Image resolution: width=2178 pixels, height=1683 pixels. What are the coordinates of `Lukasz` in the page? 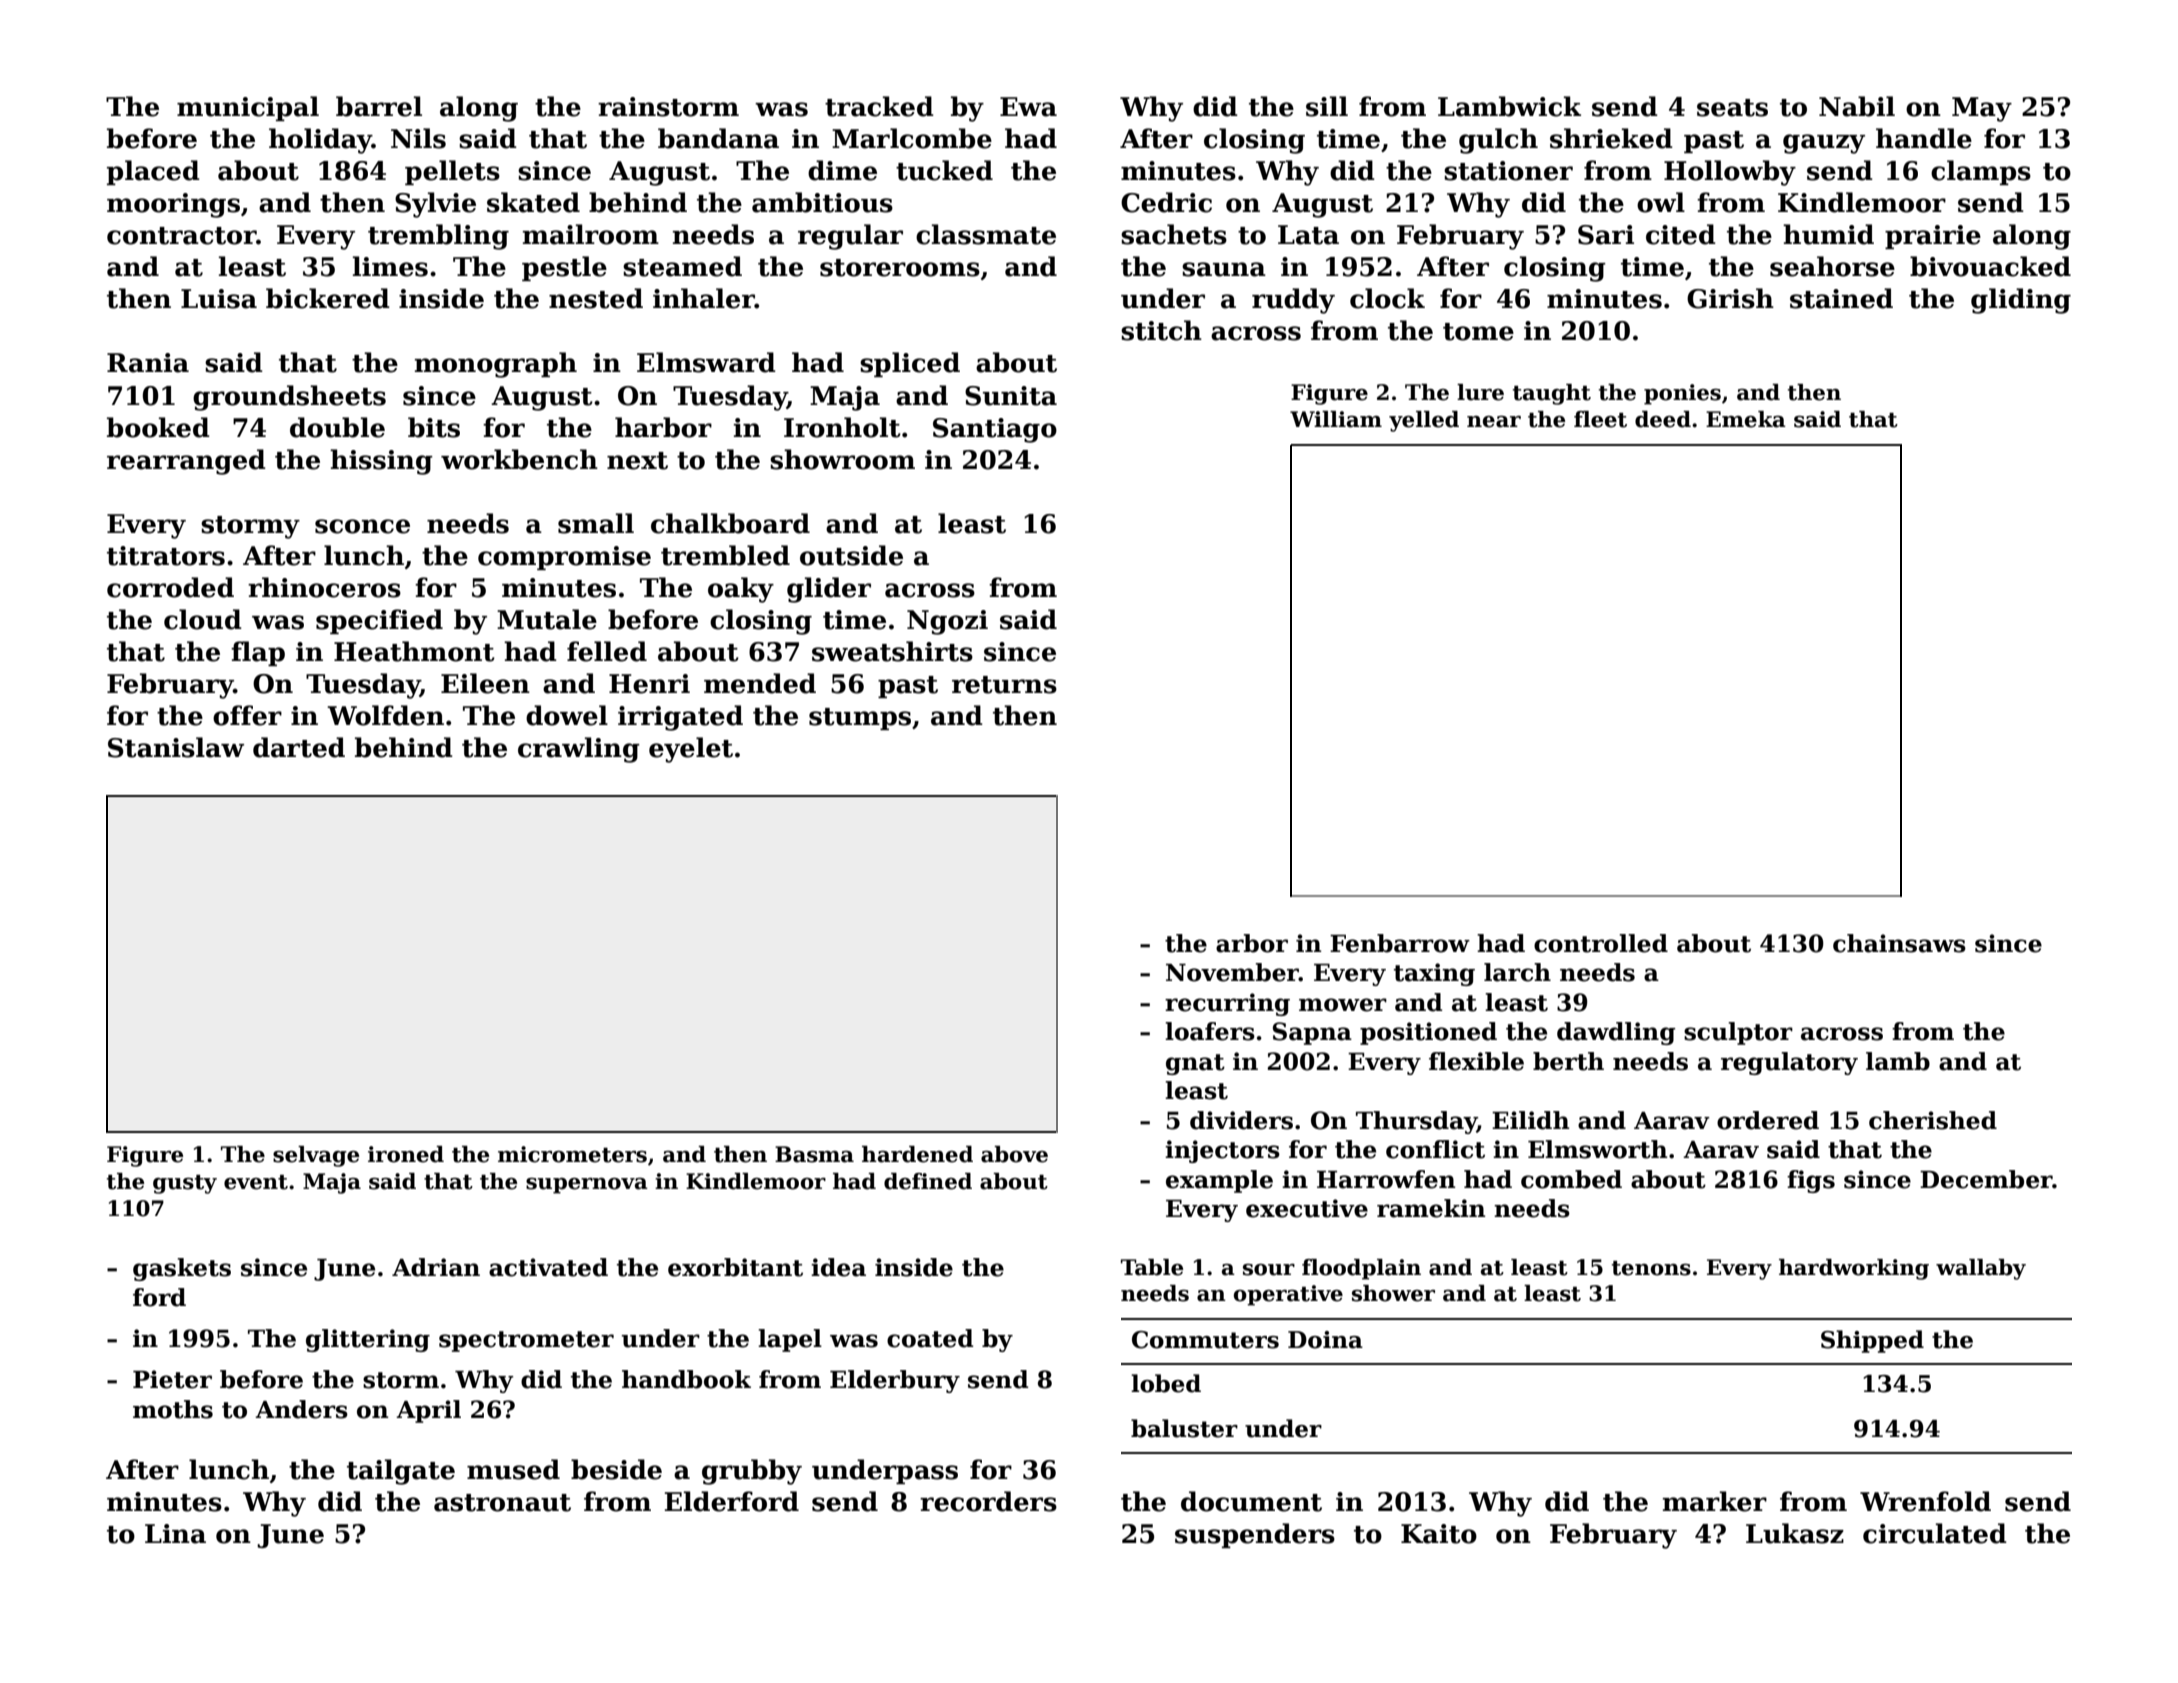 It's located at (1795, 1533).
